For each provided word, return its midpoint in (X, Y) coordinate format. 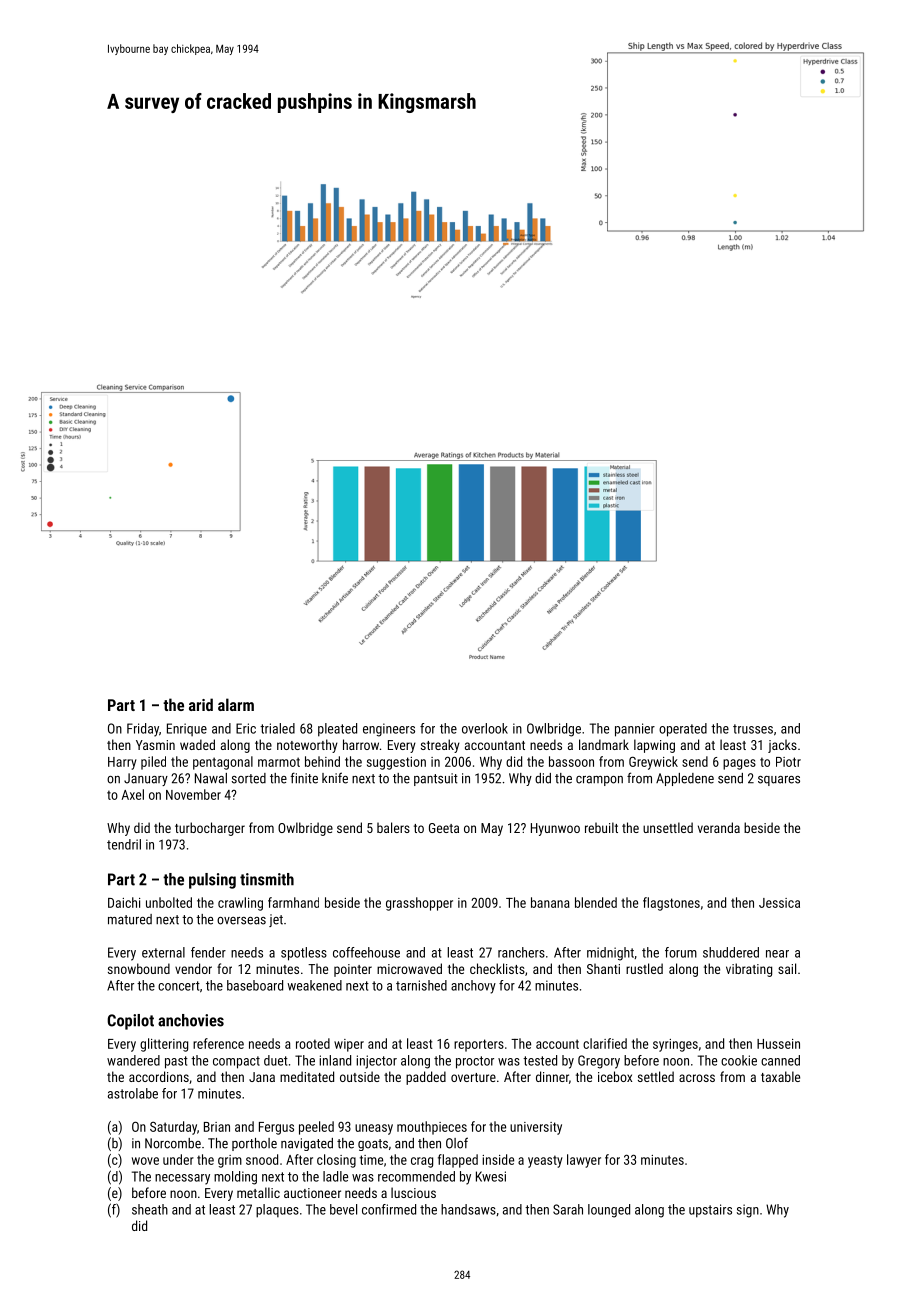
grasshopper (419, 904)
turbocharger (210, 829)
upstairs (710, 1211)
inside (498, 1159)
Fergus (276, 1128)
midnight (610, 954)
